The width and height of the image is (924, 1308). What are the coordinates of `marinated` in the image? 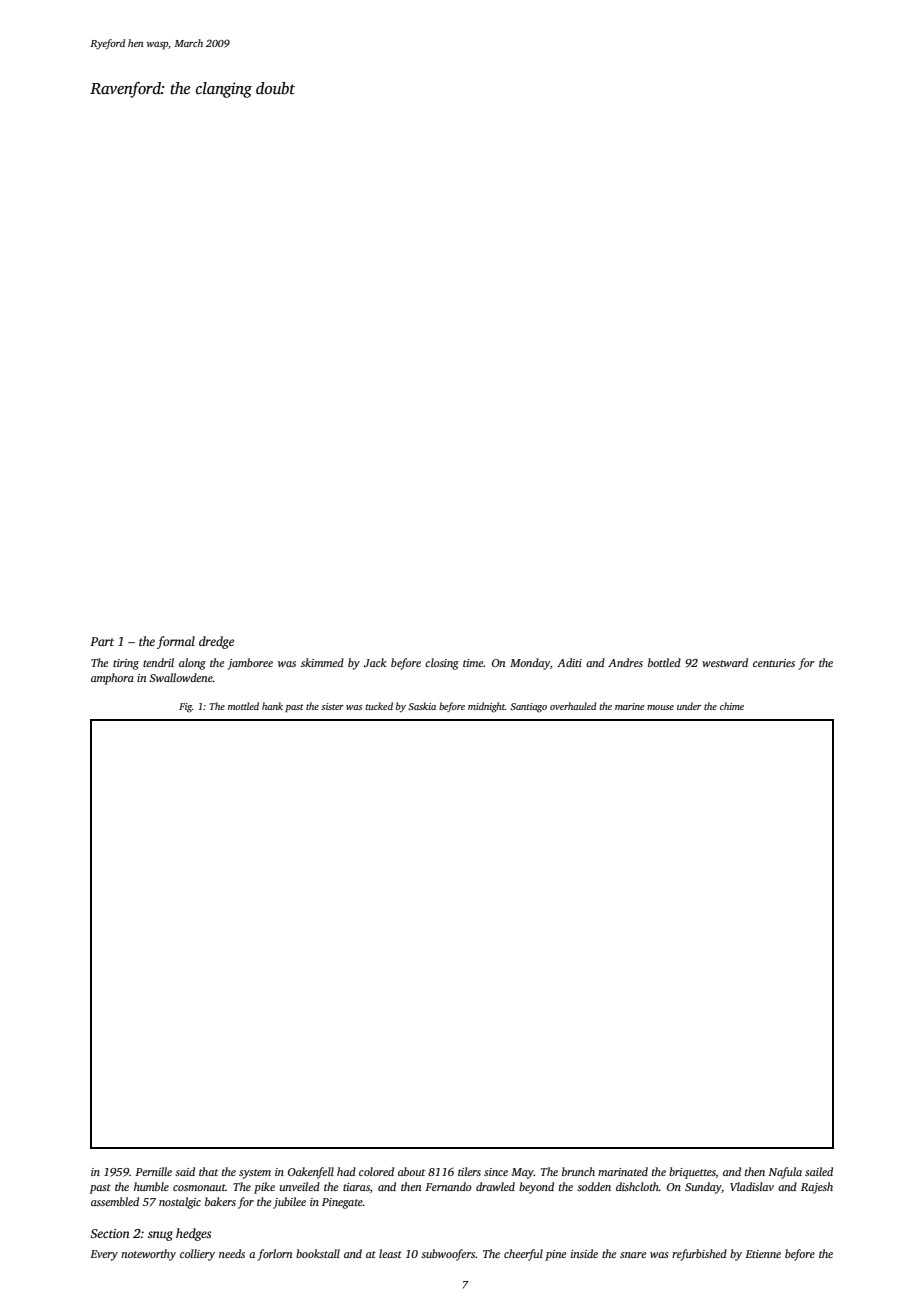 It's located at (623, 1171).
